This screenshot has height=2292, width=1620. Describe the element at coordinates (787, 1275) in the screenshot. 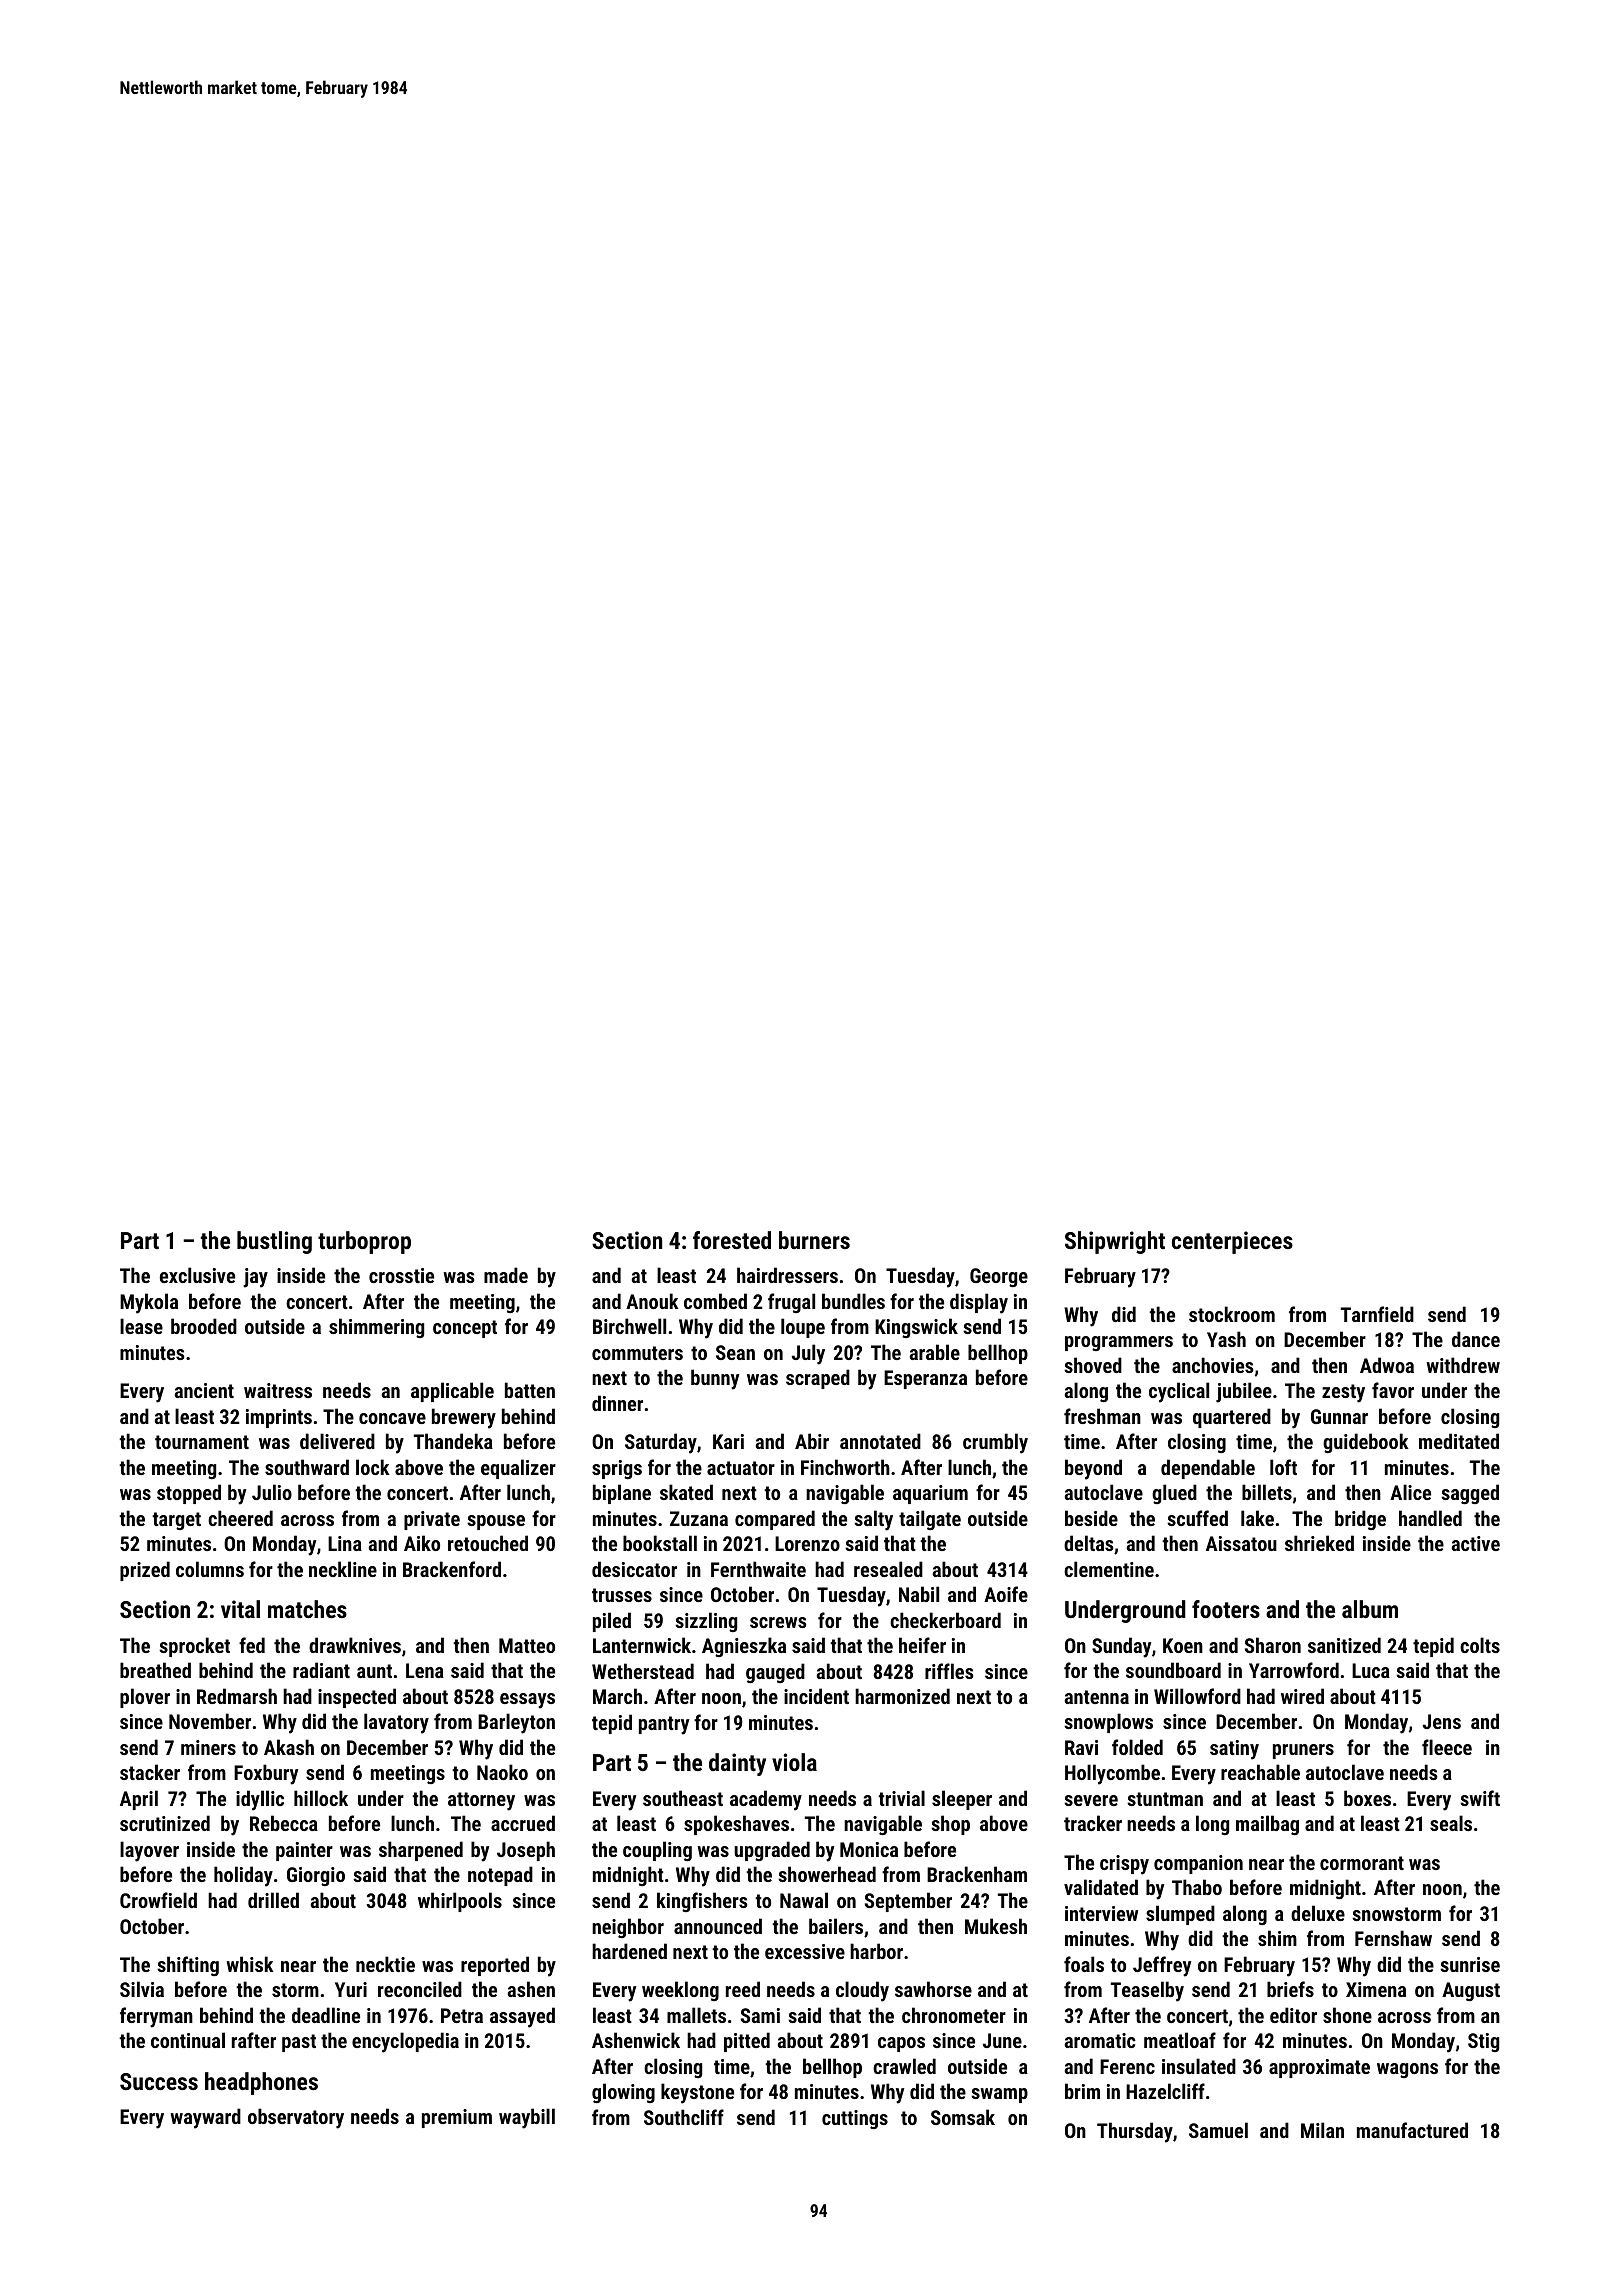

I see `hairdressers` at that location.
